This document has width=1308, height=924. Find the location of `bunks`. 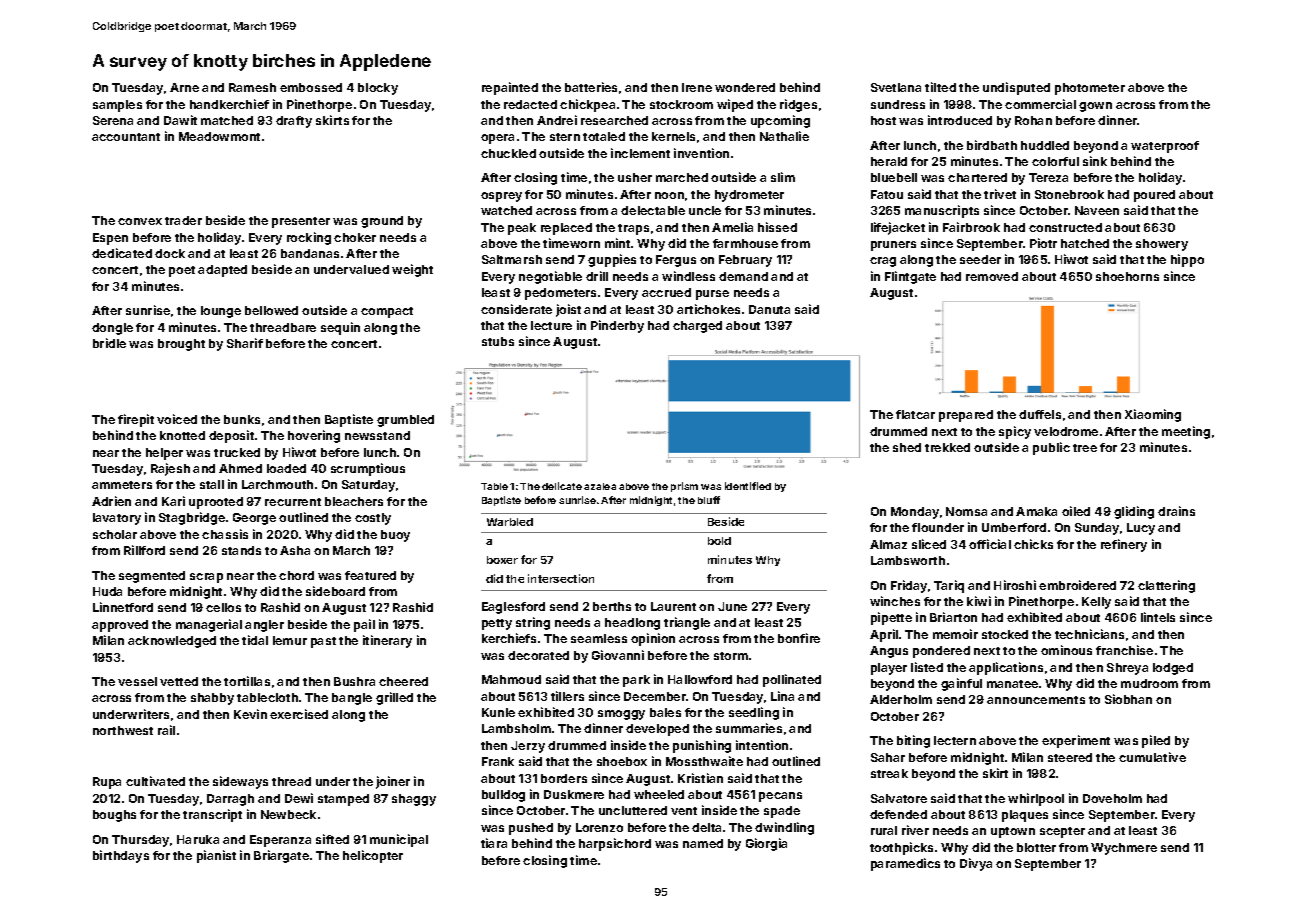

bunks is located at coordinates (242, 419).
